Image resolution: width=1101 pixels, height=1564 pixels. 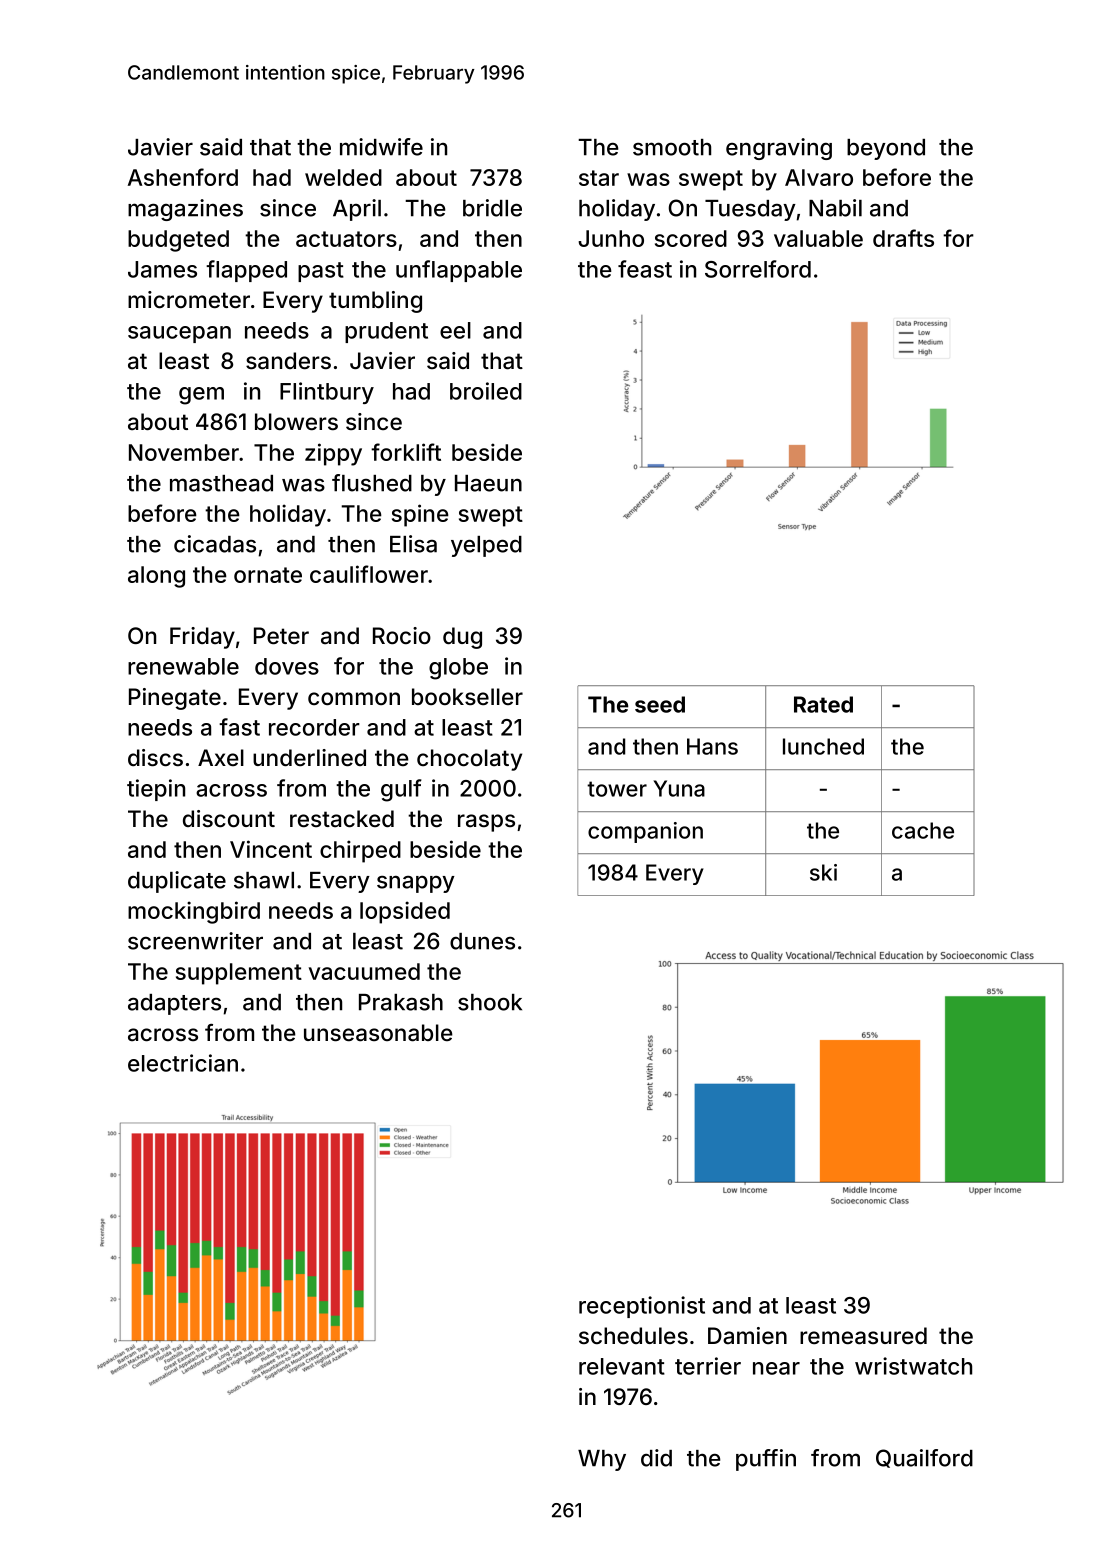 I want to click on yelped, so click(x=486, y=546).
